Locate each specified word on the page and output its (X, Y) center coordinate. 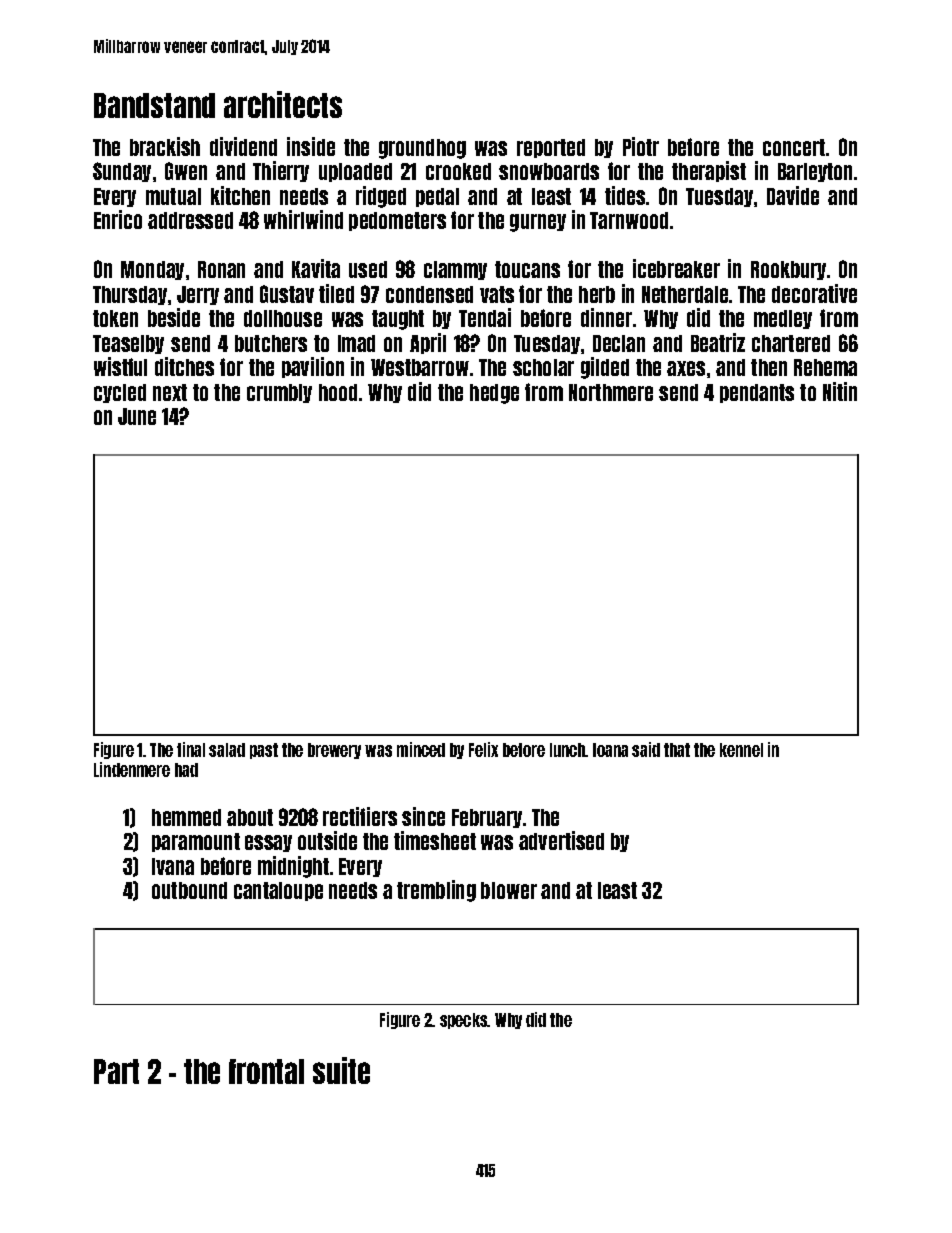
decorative (814, 293)
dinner (606, 317)
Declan (619, 343)
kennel (741, 750)
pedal (437, 197)
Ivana (173, 866)
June (137, 416)
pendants (757, 393)
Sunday (122, 172)
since (423, 816)
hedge (494, 394)
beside (174, 317)
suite (341, 1070)
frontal (266, 1071)
